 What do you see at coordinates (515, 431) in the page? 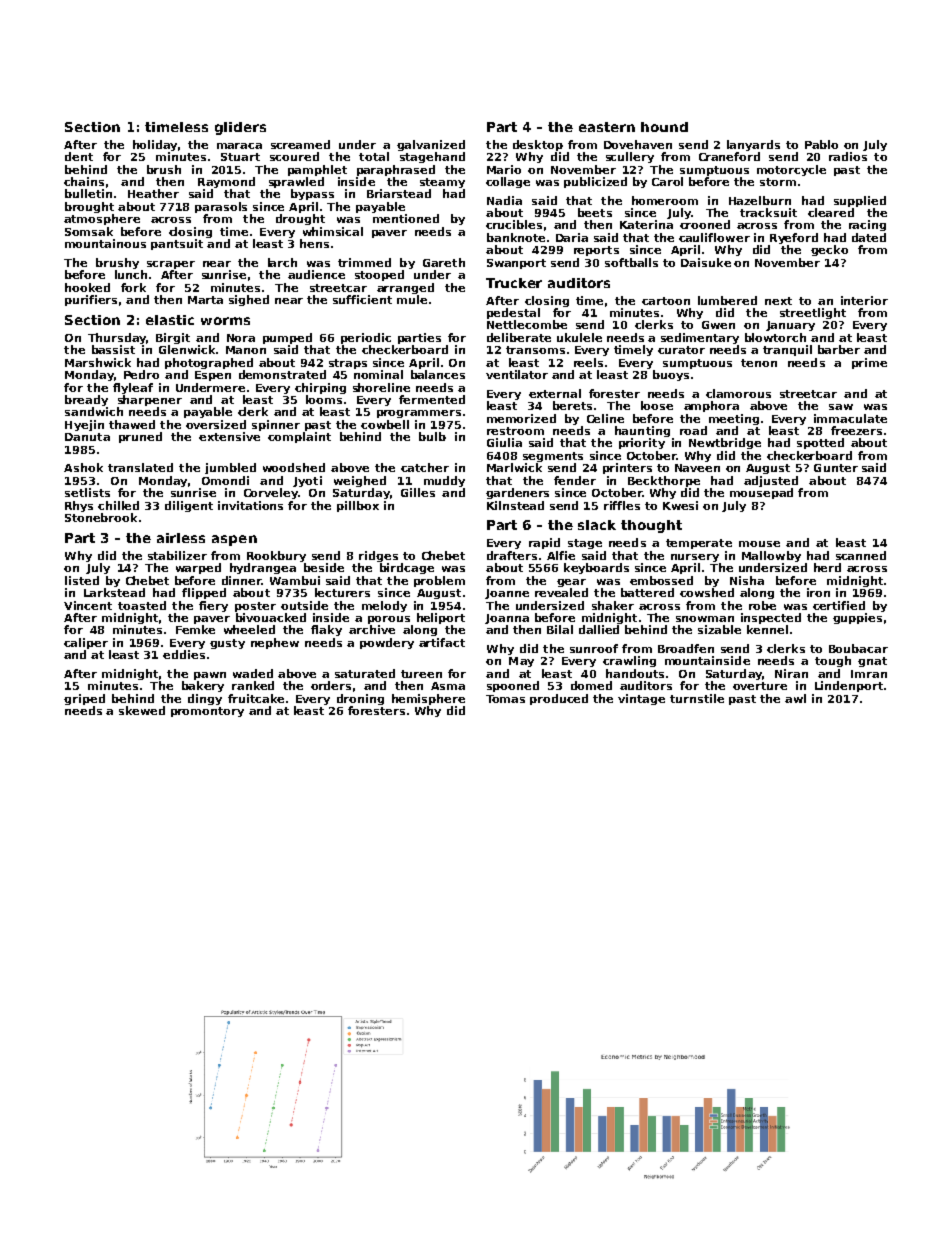
I see `restroom` at bounding box center [515, 431].
